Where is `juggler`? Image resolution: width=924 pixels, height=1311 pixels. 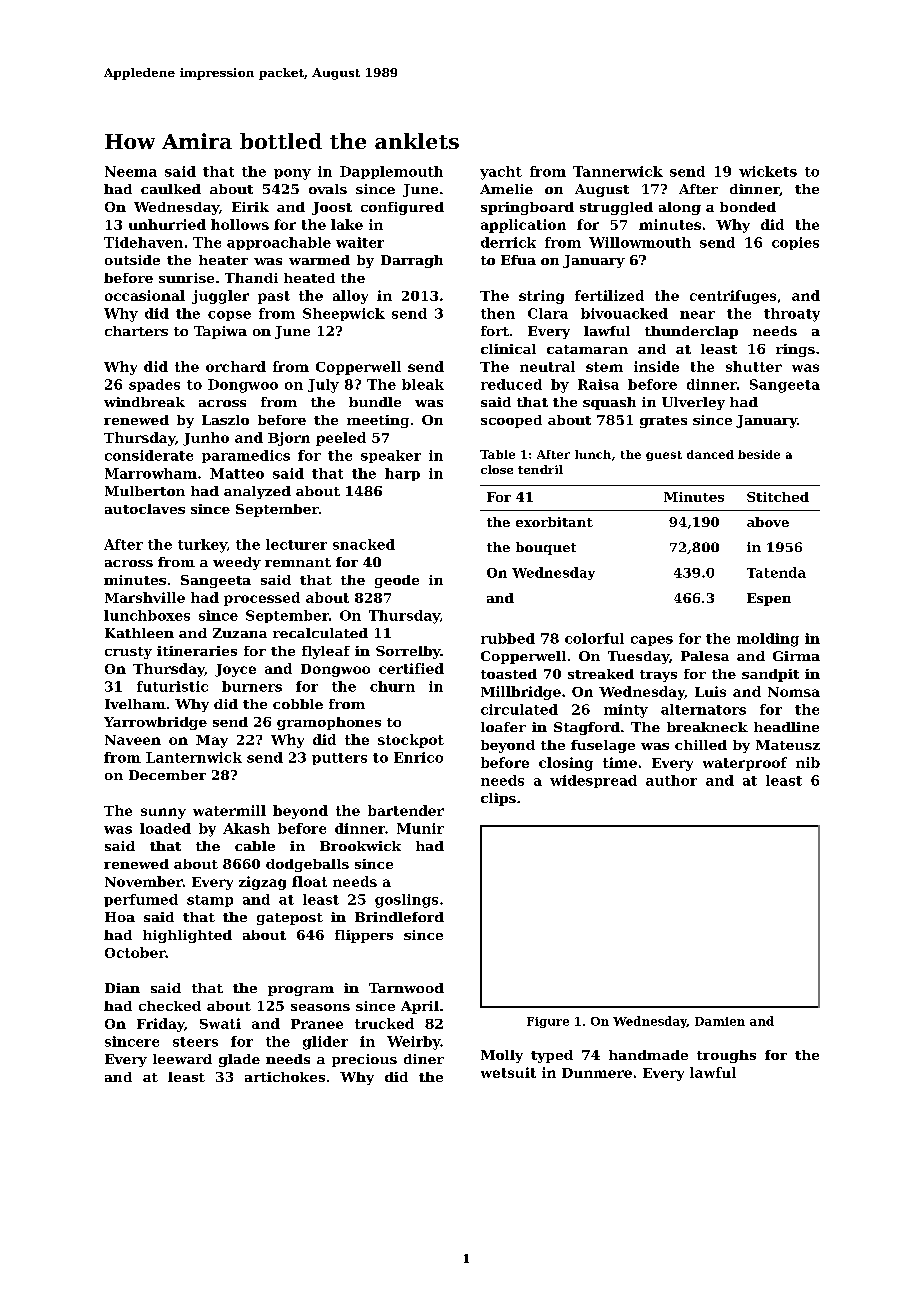
juggler is located at coordinates (220, 297).
